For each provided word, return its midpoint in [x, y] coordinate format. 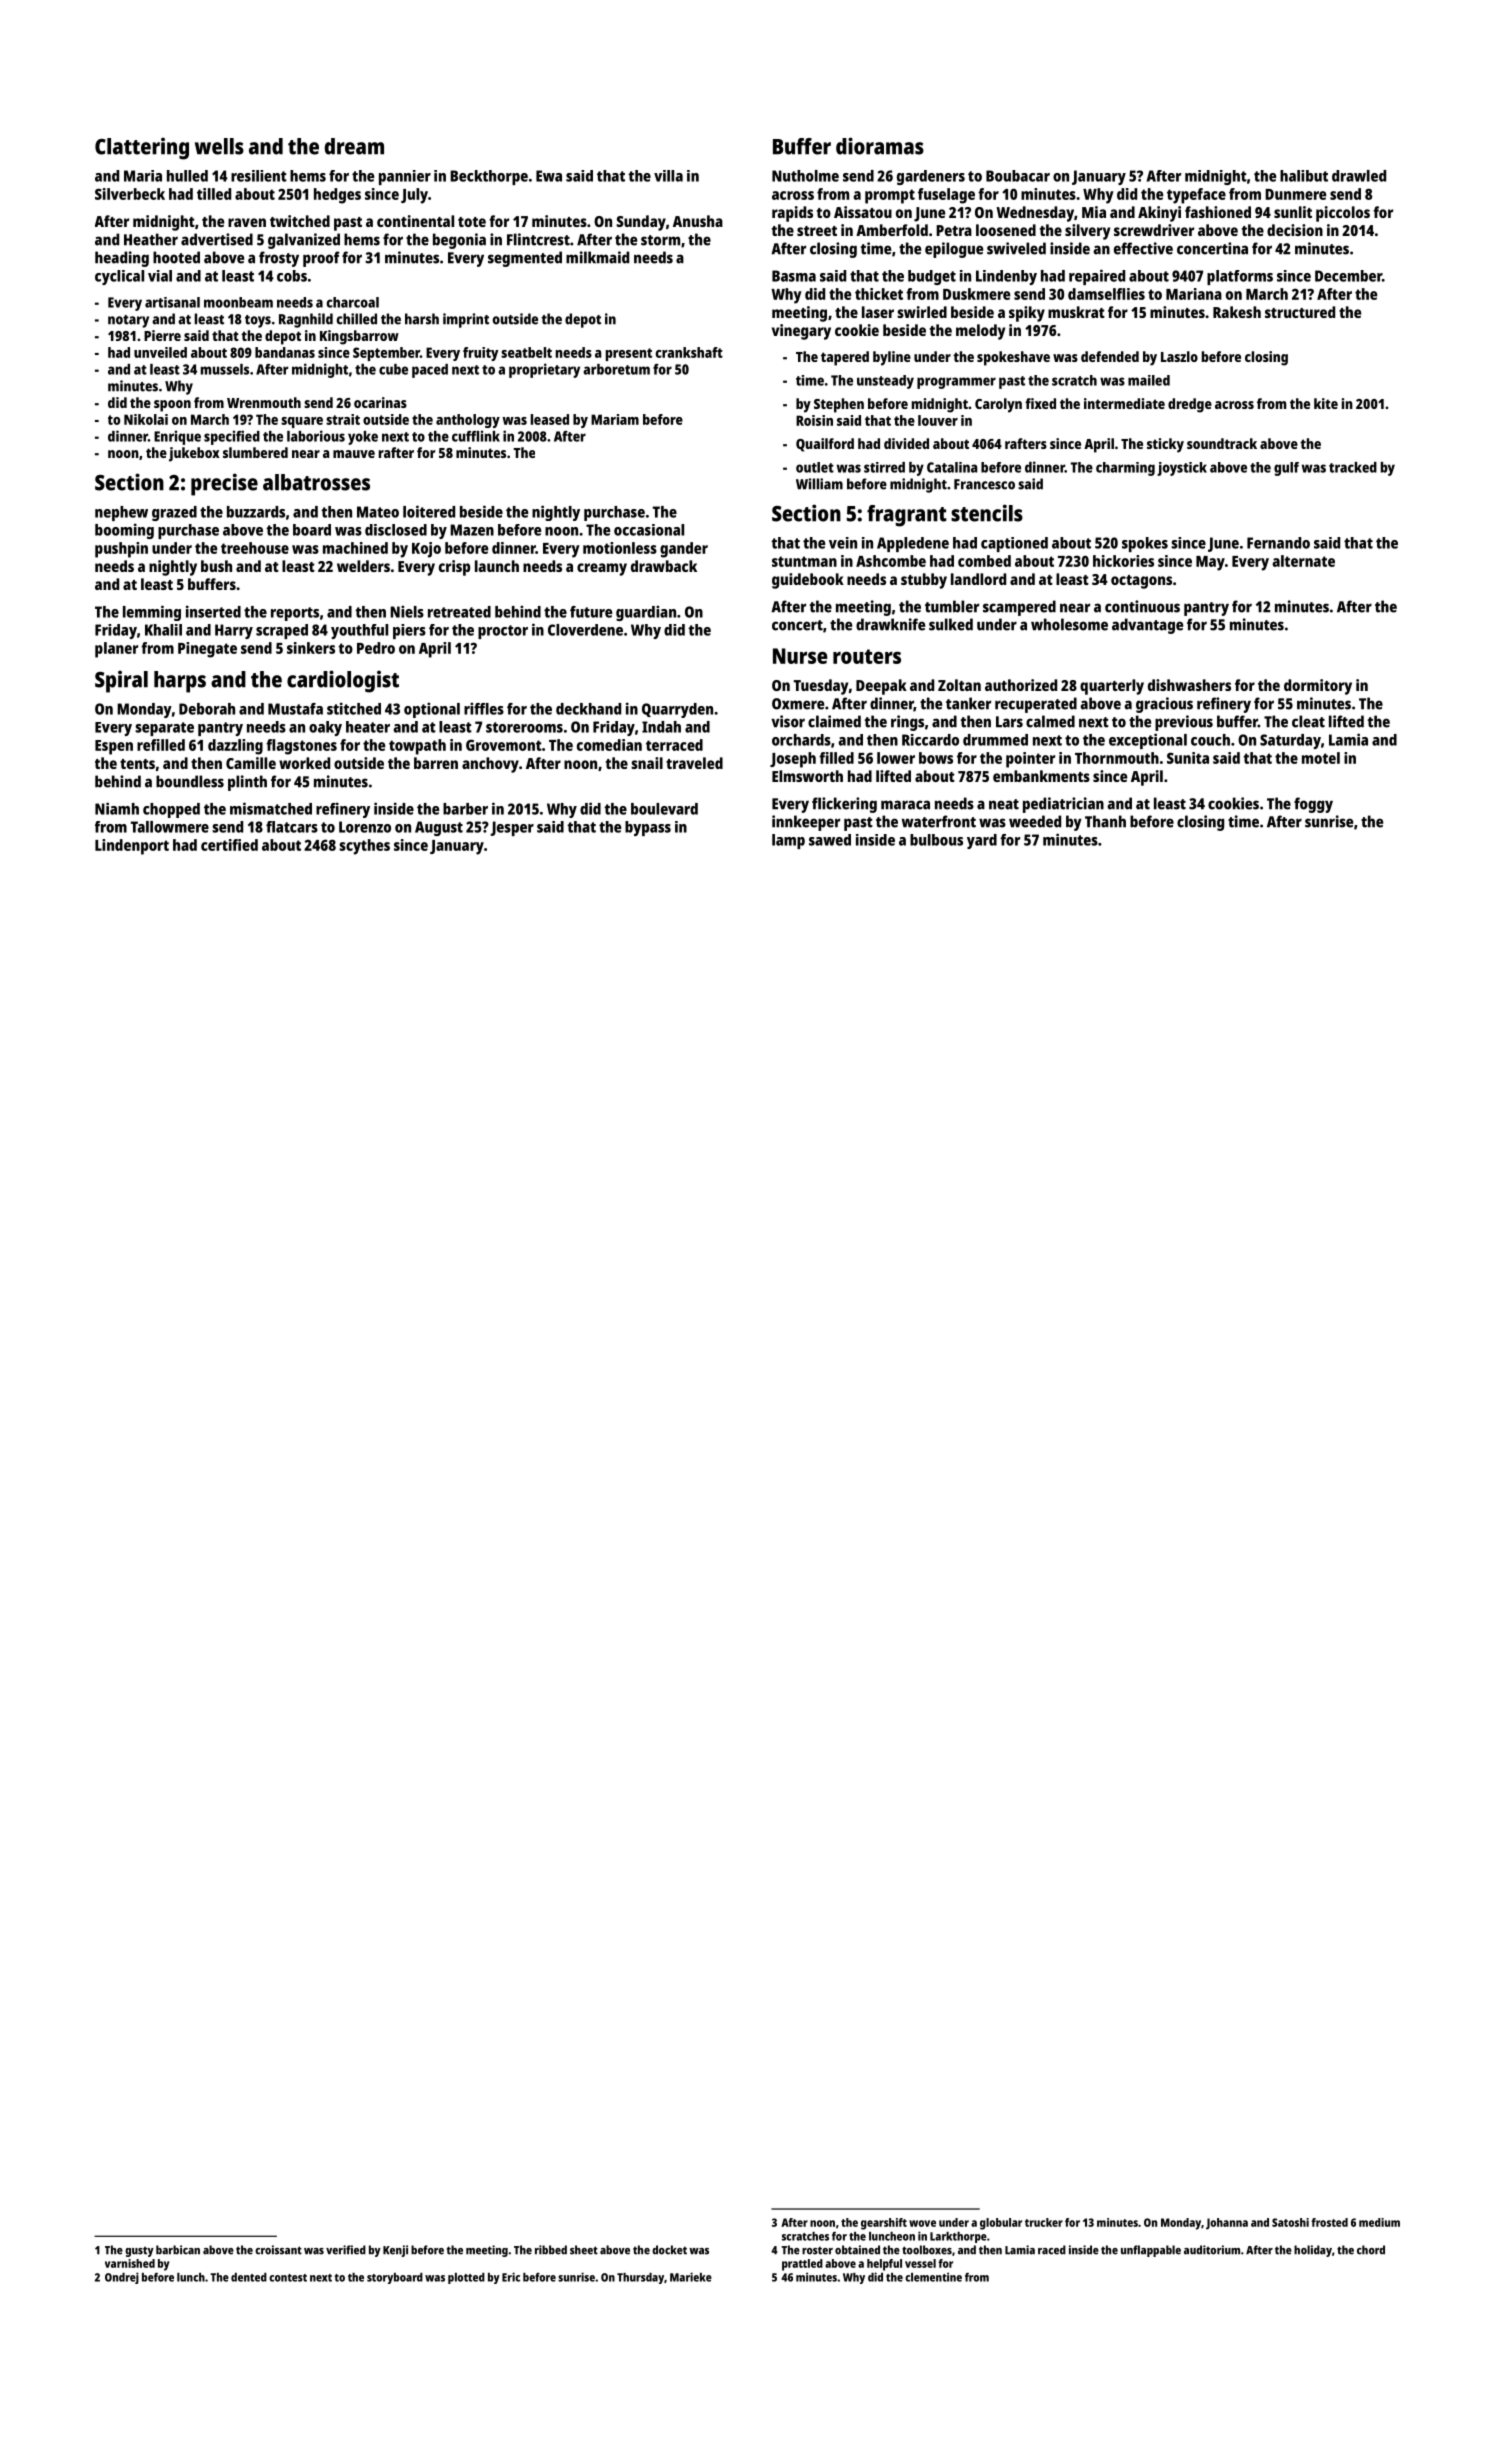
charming [1125, 469]
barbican [178, 2250]
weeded [1035, 821]
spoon [172, 406]
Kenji [395, 2251]
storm [660, 240]
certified [229, 845]
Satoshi [1290, 2222]
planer [116, 650]
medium [1379, 2222]
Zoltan [959, 685]
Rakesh [1237, 312]
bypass [648, 828]
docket [669, 2250]
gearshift [884, 2224]
